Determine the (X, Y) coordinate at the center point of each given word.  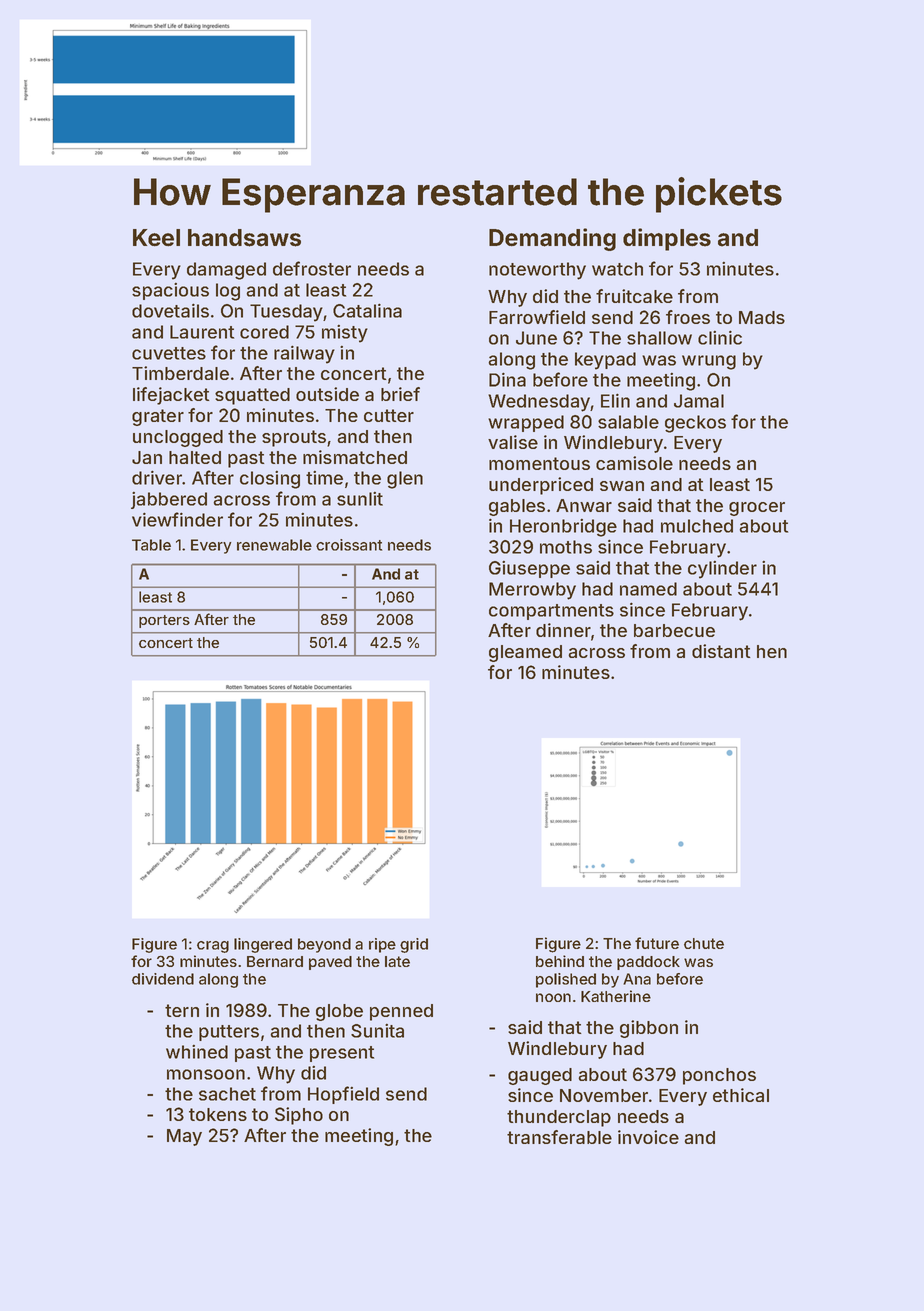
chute (704, 943)
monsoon (206, 1074)
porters (164, 621)
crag (213, 947)
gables (517, 507)
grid (414, 945)
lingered (263, 945)
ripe (382, 945)
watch (617, 269)
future (657, 943)
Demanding (552, 239)
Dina (507, 379)
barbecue (674, 630)
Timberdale (180, 373)
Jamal (699, 401)
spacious (170, 291)
